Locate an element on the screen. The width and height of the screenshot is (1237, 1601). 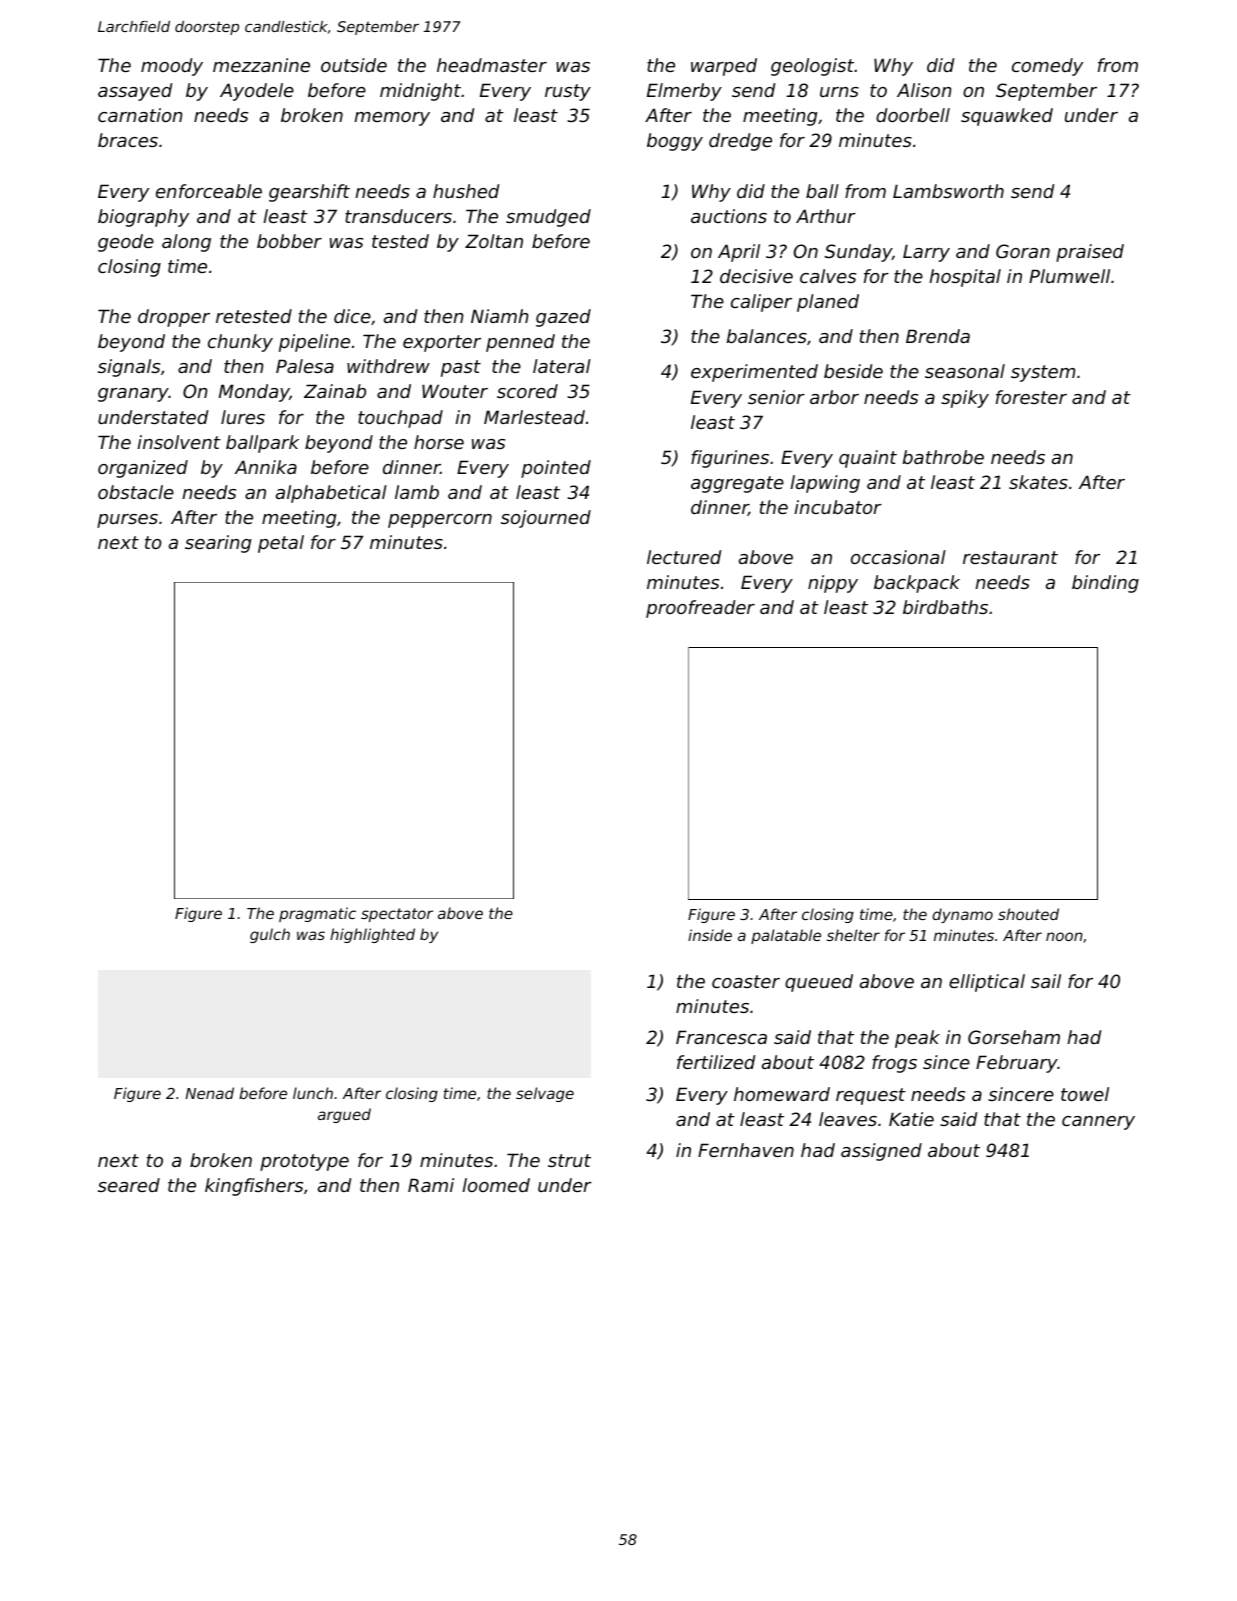
Katie is located at coordinates (911, 1119).
